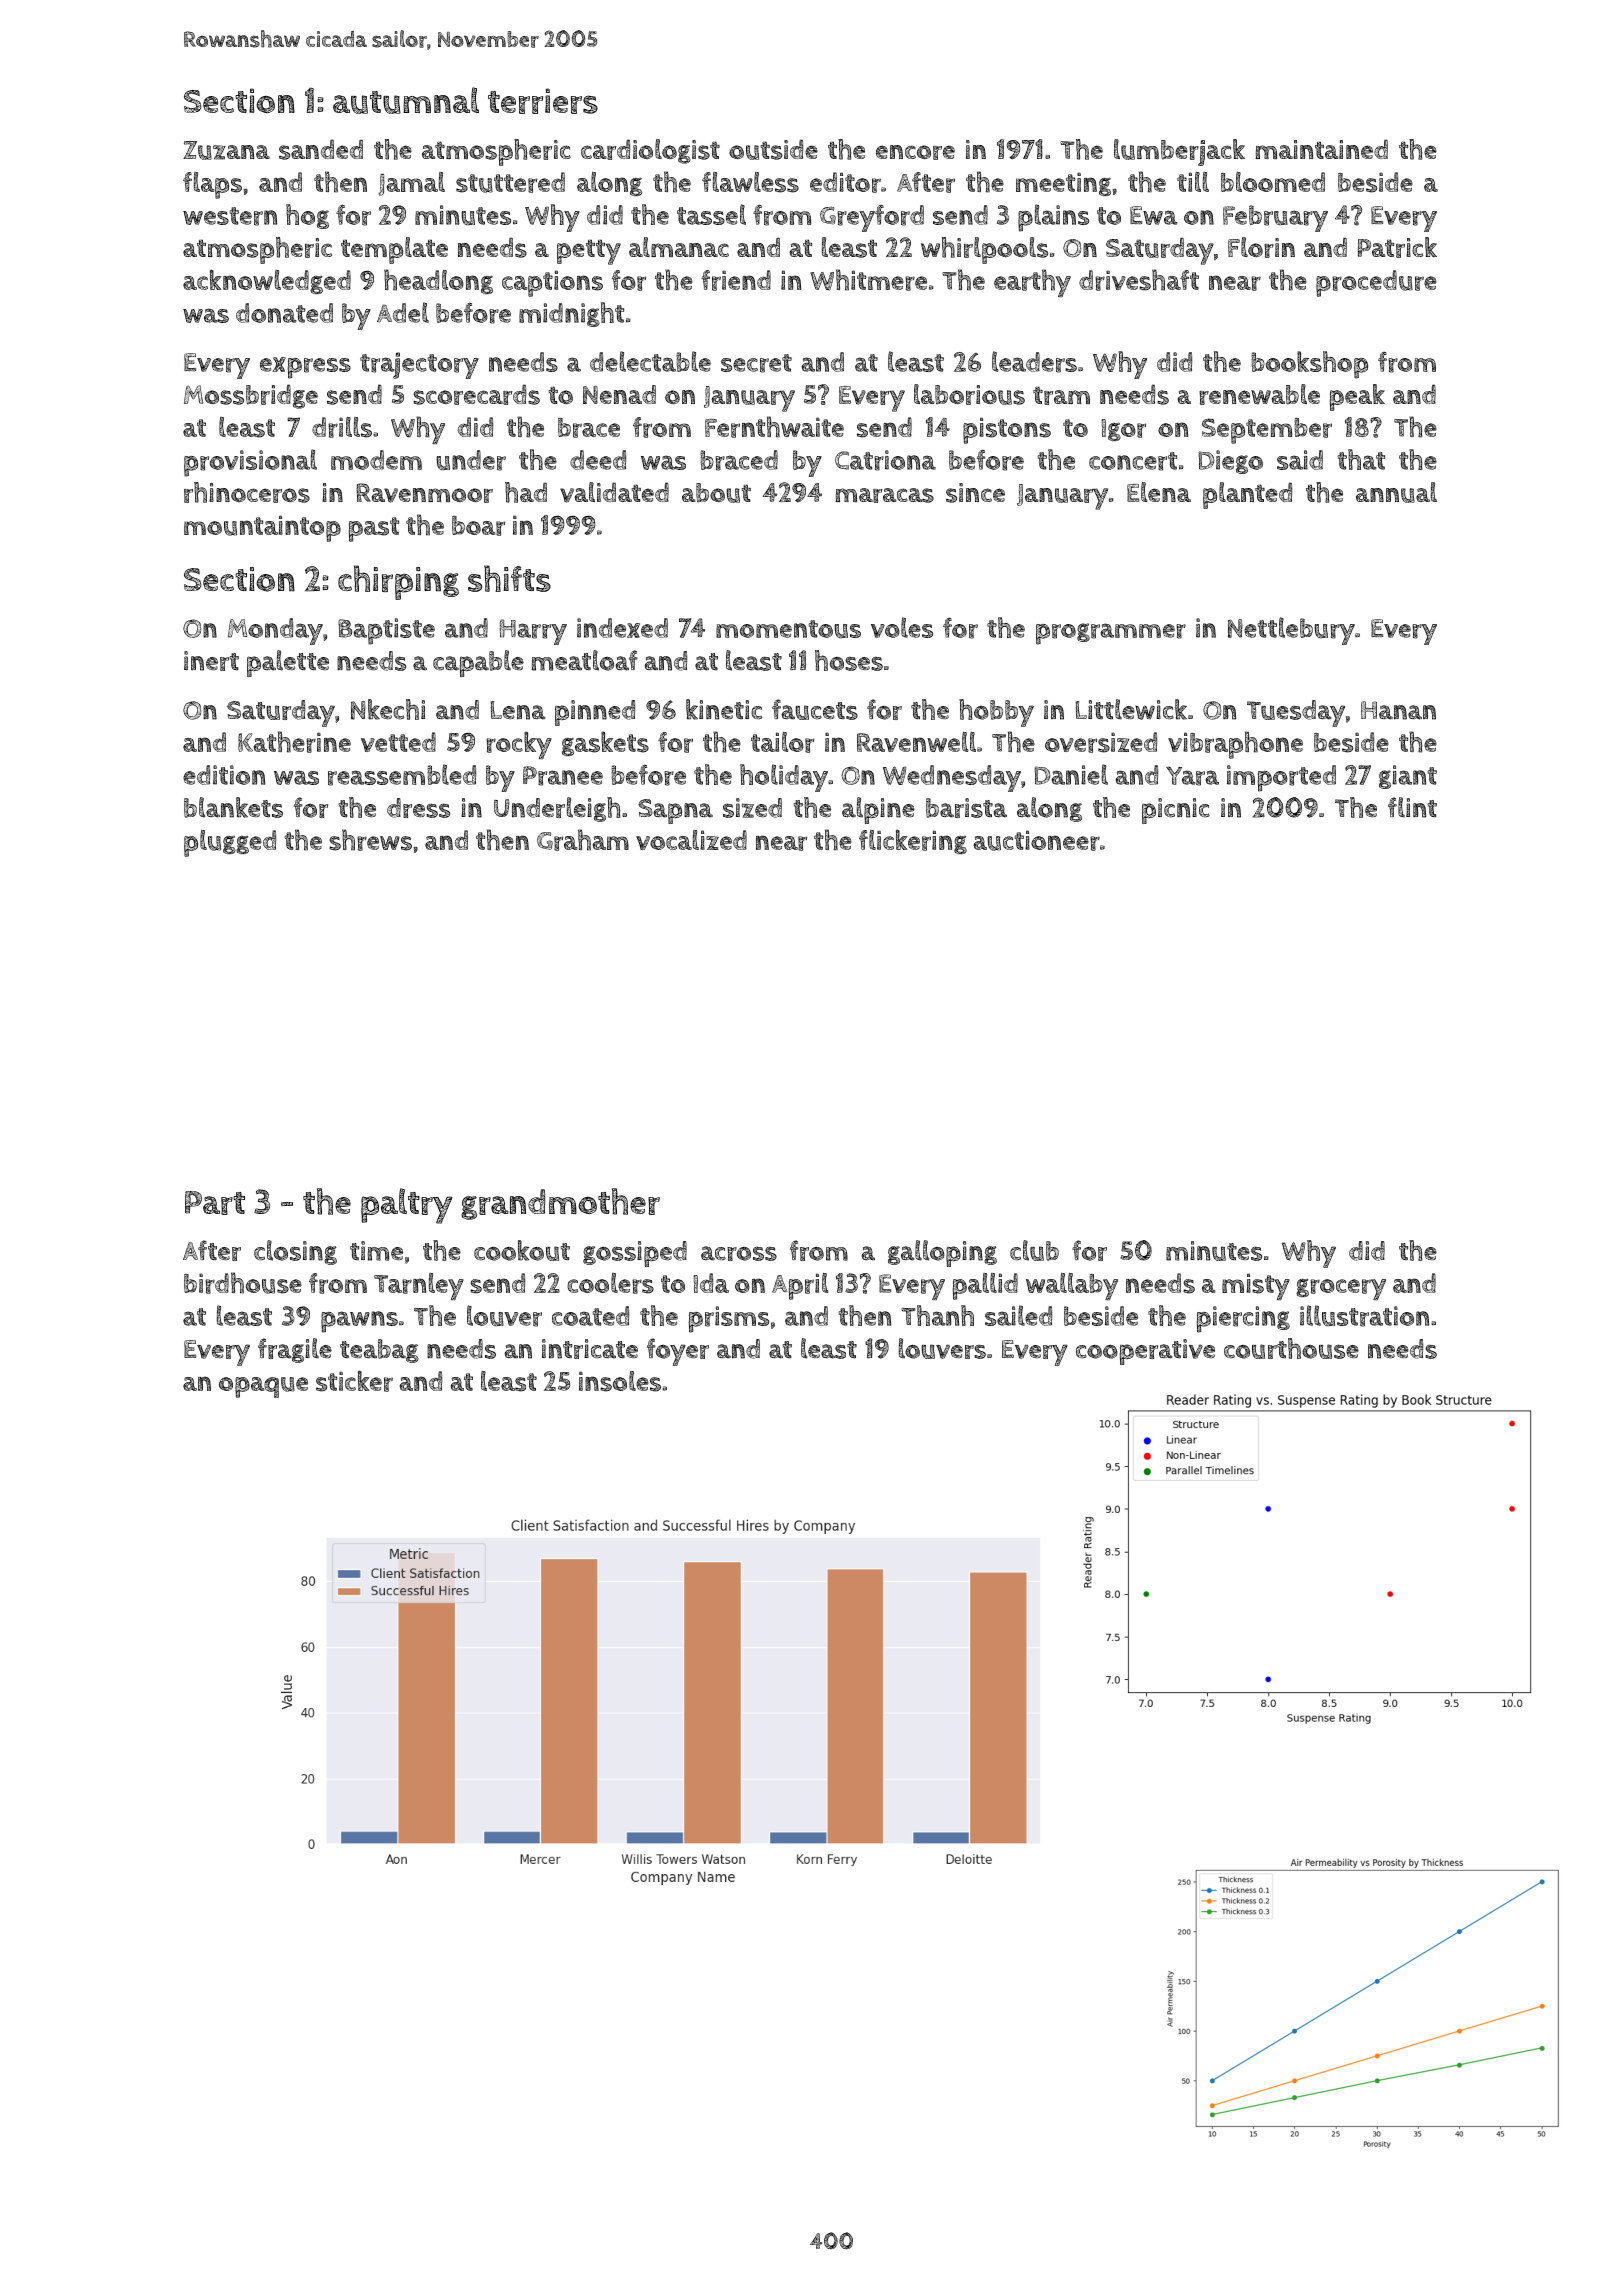  What do you see at coordinates (510, 182) in the screenshot?
I see `stuttered` at bounding box center [510, 182].
